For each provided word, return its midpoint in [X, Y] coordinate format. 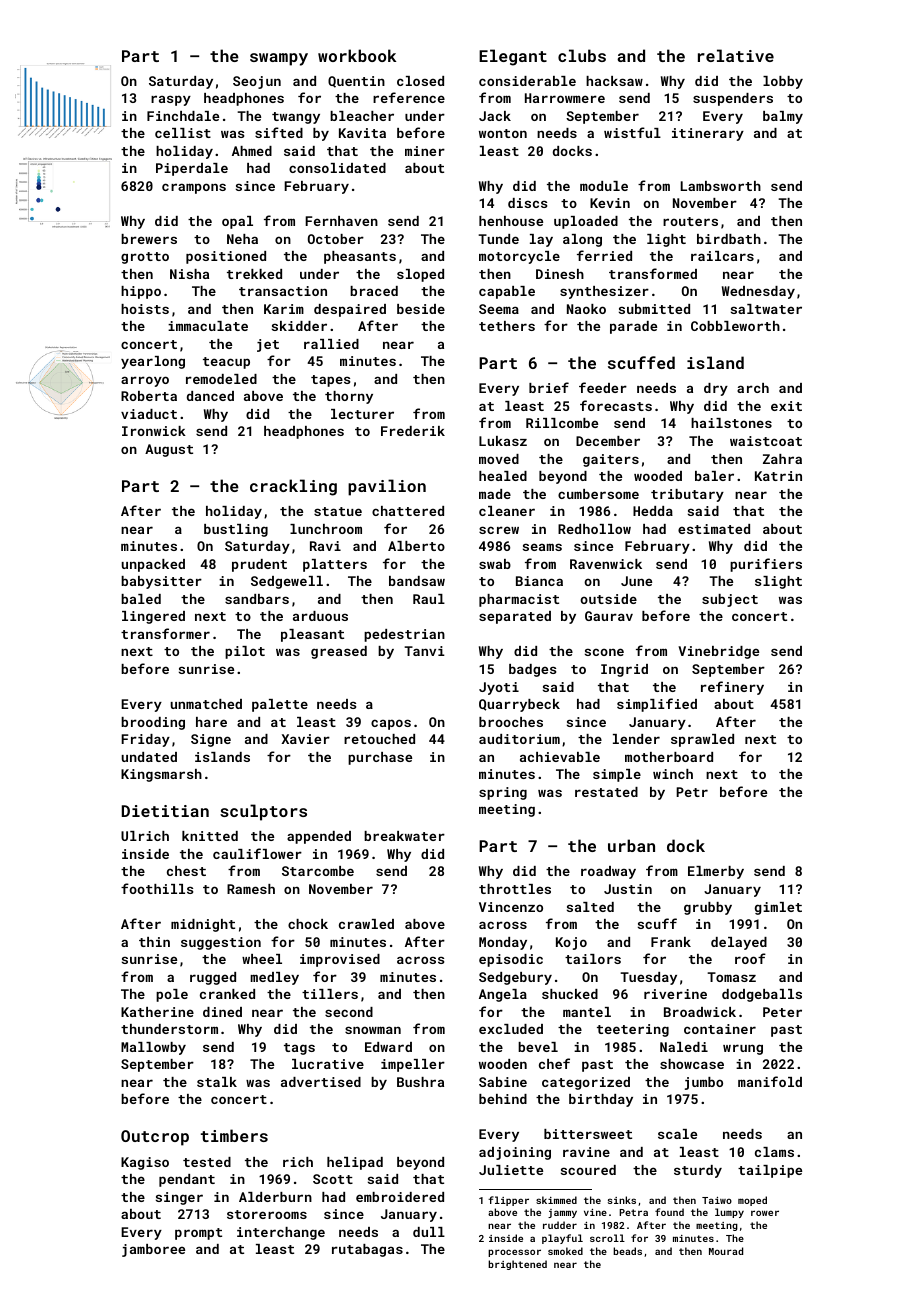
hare [211, 722]
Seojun [257, 82]
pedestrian [404, 635]
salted [590, 907]
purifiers [766, 565]
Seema [499, 309]
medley [275, 978]
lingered [153, 617]
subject [730, 600]
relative [736, 55]
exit [786, 406]
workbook [357, 55]
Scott [333, 1179]
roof [750, 958]
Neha [242, 239]
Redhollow [594, 529]
